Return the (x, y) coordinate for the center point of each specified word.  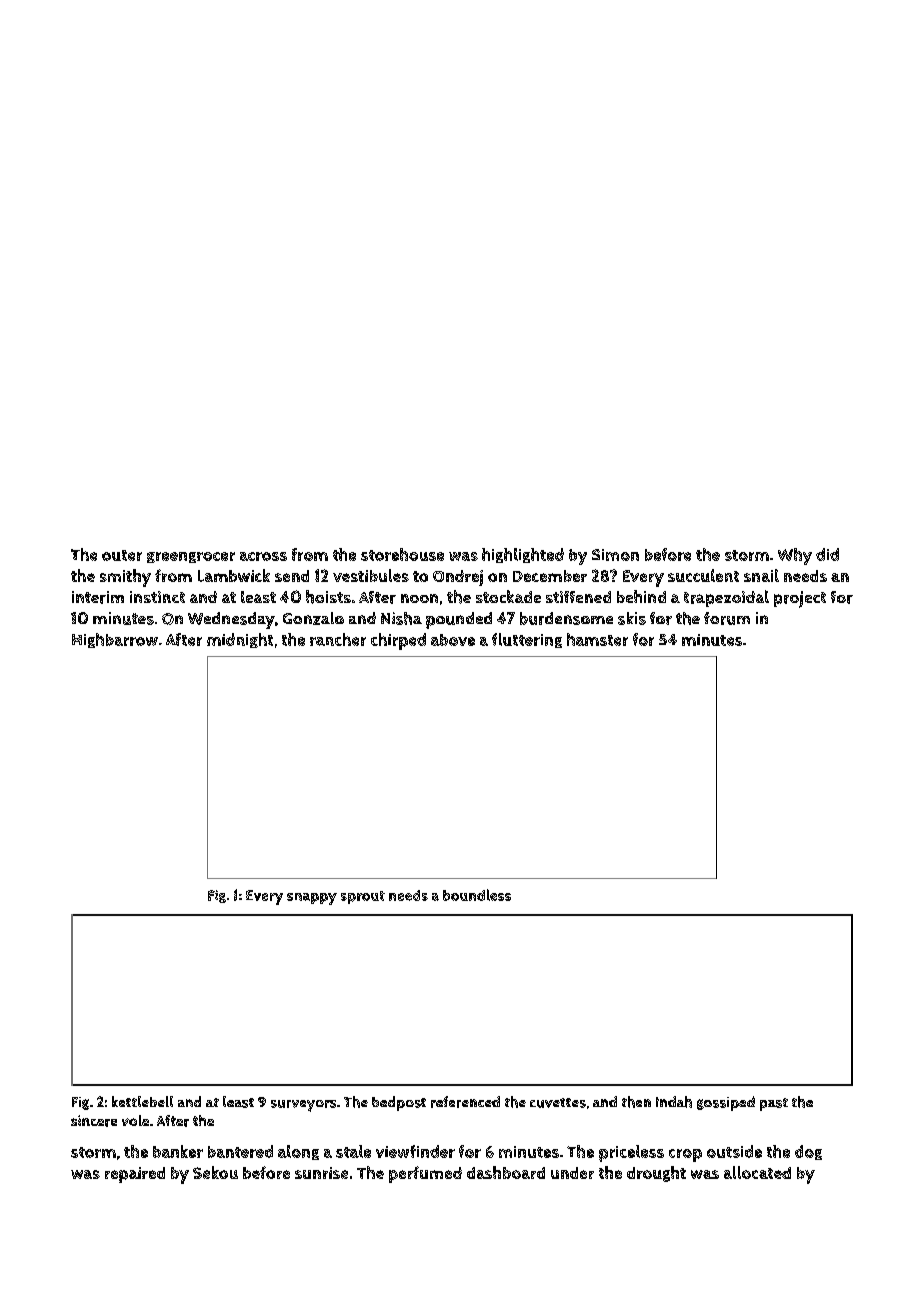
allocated (757, 1172)
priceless (631, 1153)
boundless (477, 895)
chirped (398, 641)
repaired (135, 1175)
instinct (157, 597)
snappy (312, 899)
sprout (363, 897)
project (800, 599)
